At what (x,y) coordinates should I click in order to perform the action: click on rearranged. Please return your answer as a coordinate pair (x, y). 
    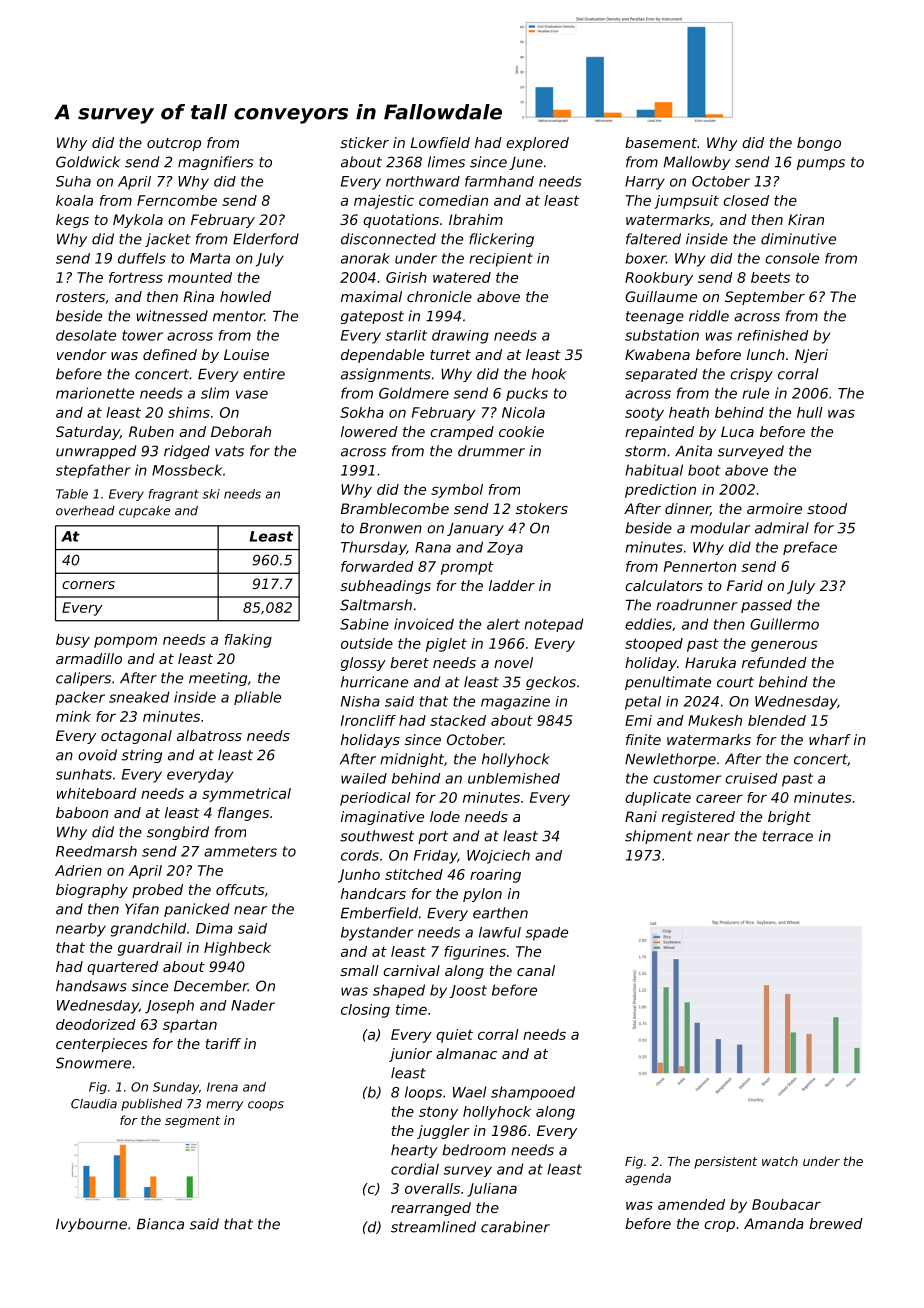
    Looking at the image, I should click on (431, 1209).
